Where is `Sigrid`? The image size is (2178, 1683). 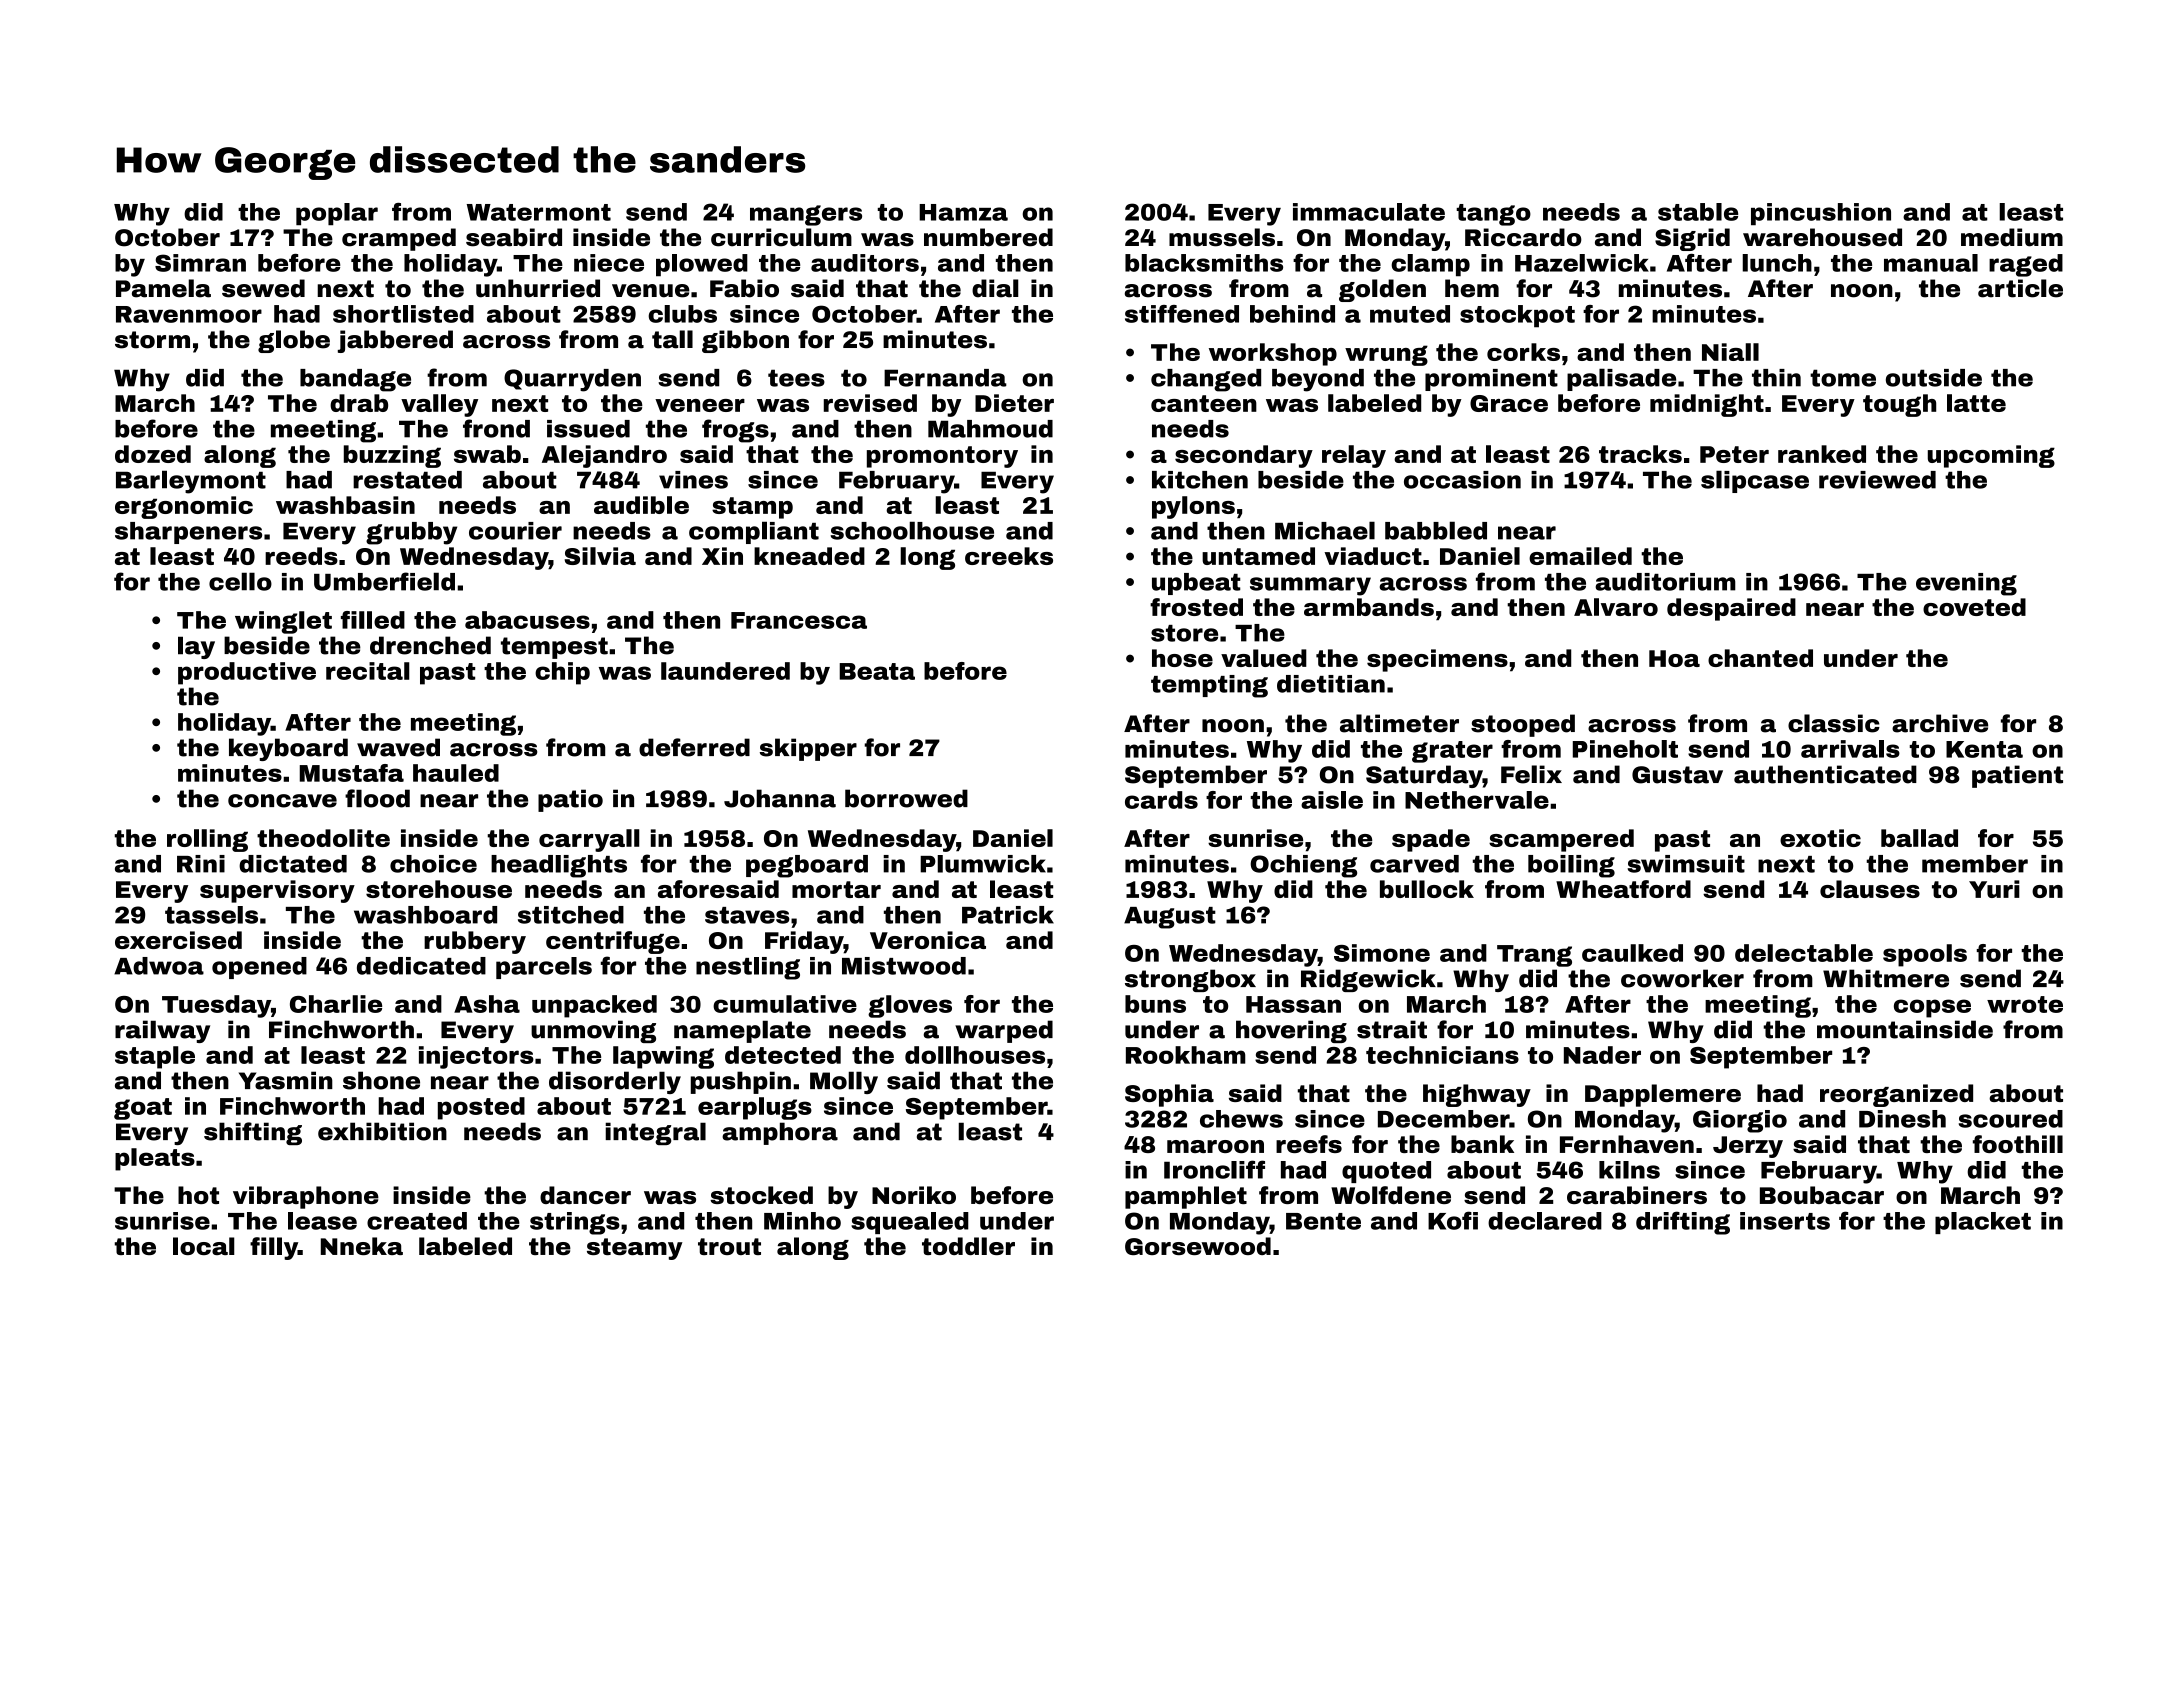
Sigrid is located at coordinates (1692, 239).
